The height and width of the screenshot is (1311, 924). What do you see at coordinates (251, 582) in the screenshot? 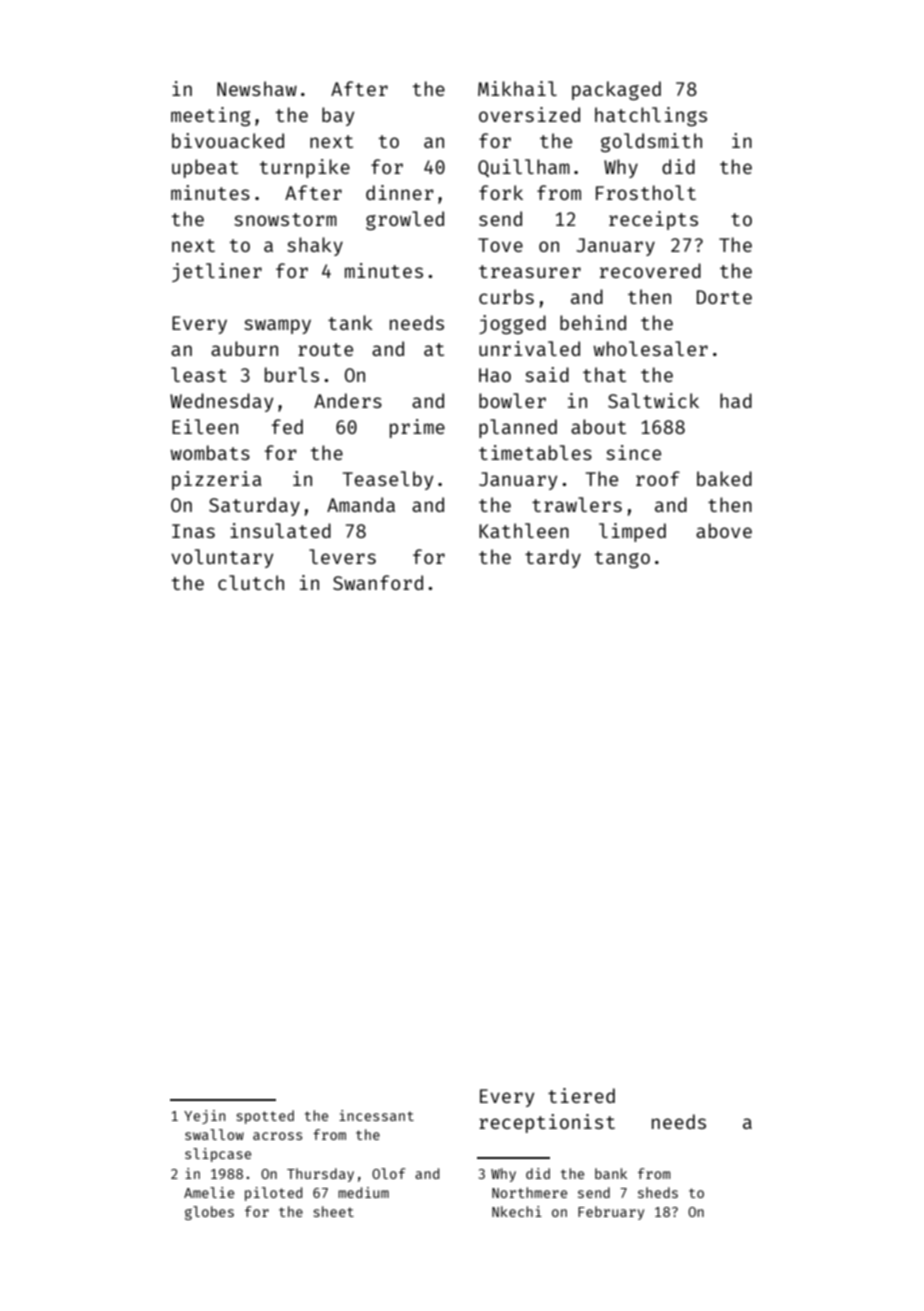
I see `clutch` at bounding box center [251, 582].
